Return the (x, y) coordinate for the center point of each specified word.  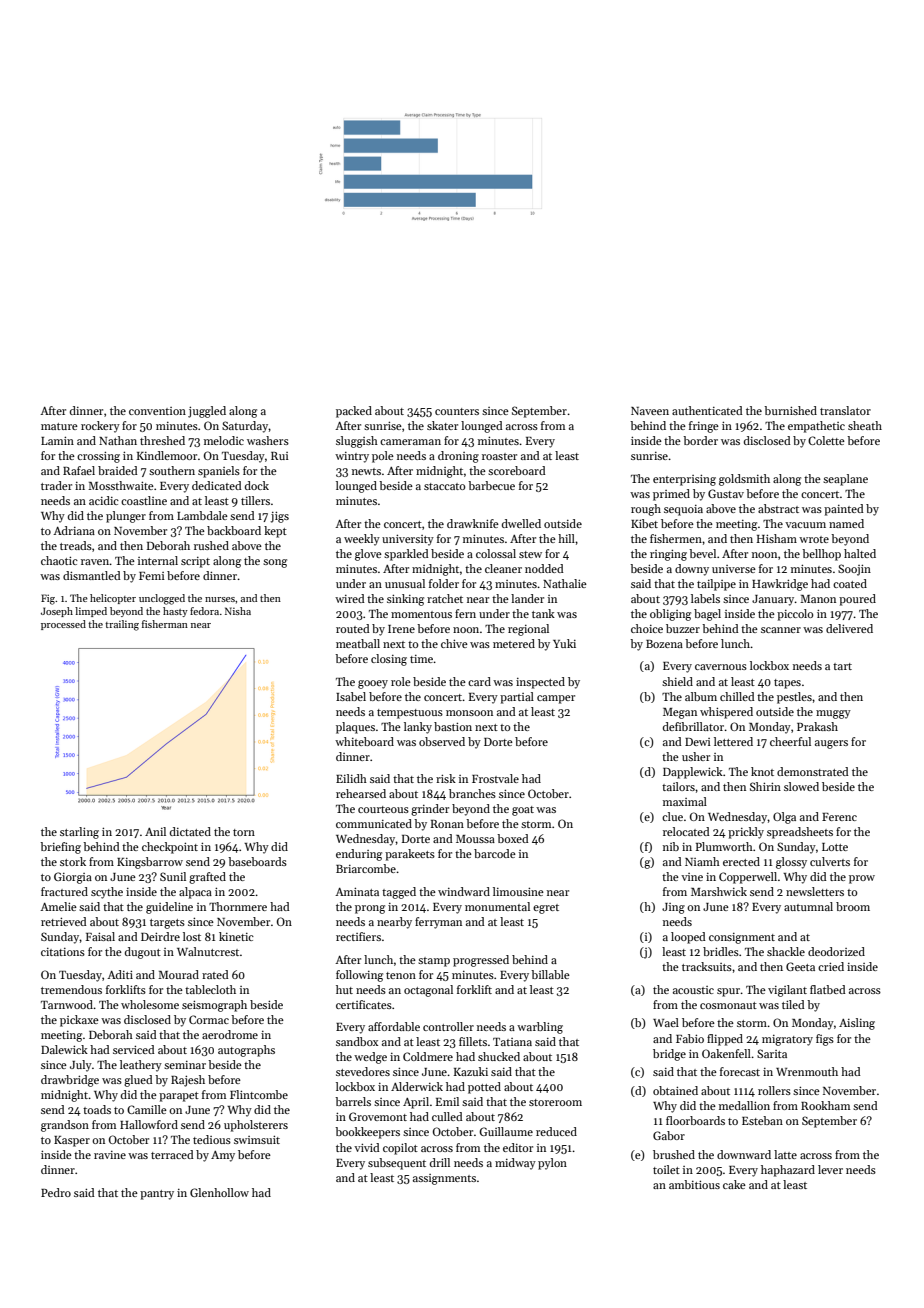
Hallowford (149, 1124)
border (700, 440)
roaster (499, 456)
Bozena (664, 644)
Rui (280, 456)
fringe (704, 427)
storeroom (555, 1102)
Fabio (690, 1038)
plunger (126, 517)
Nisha (238, 611)
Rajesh (188, 1081)
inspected (540, 683)
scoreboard (517, 470)
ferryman (438, 923)
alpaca (195, 893)
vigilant (787, 991)
